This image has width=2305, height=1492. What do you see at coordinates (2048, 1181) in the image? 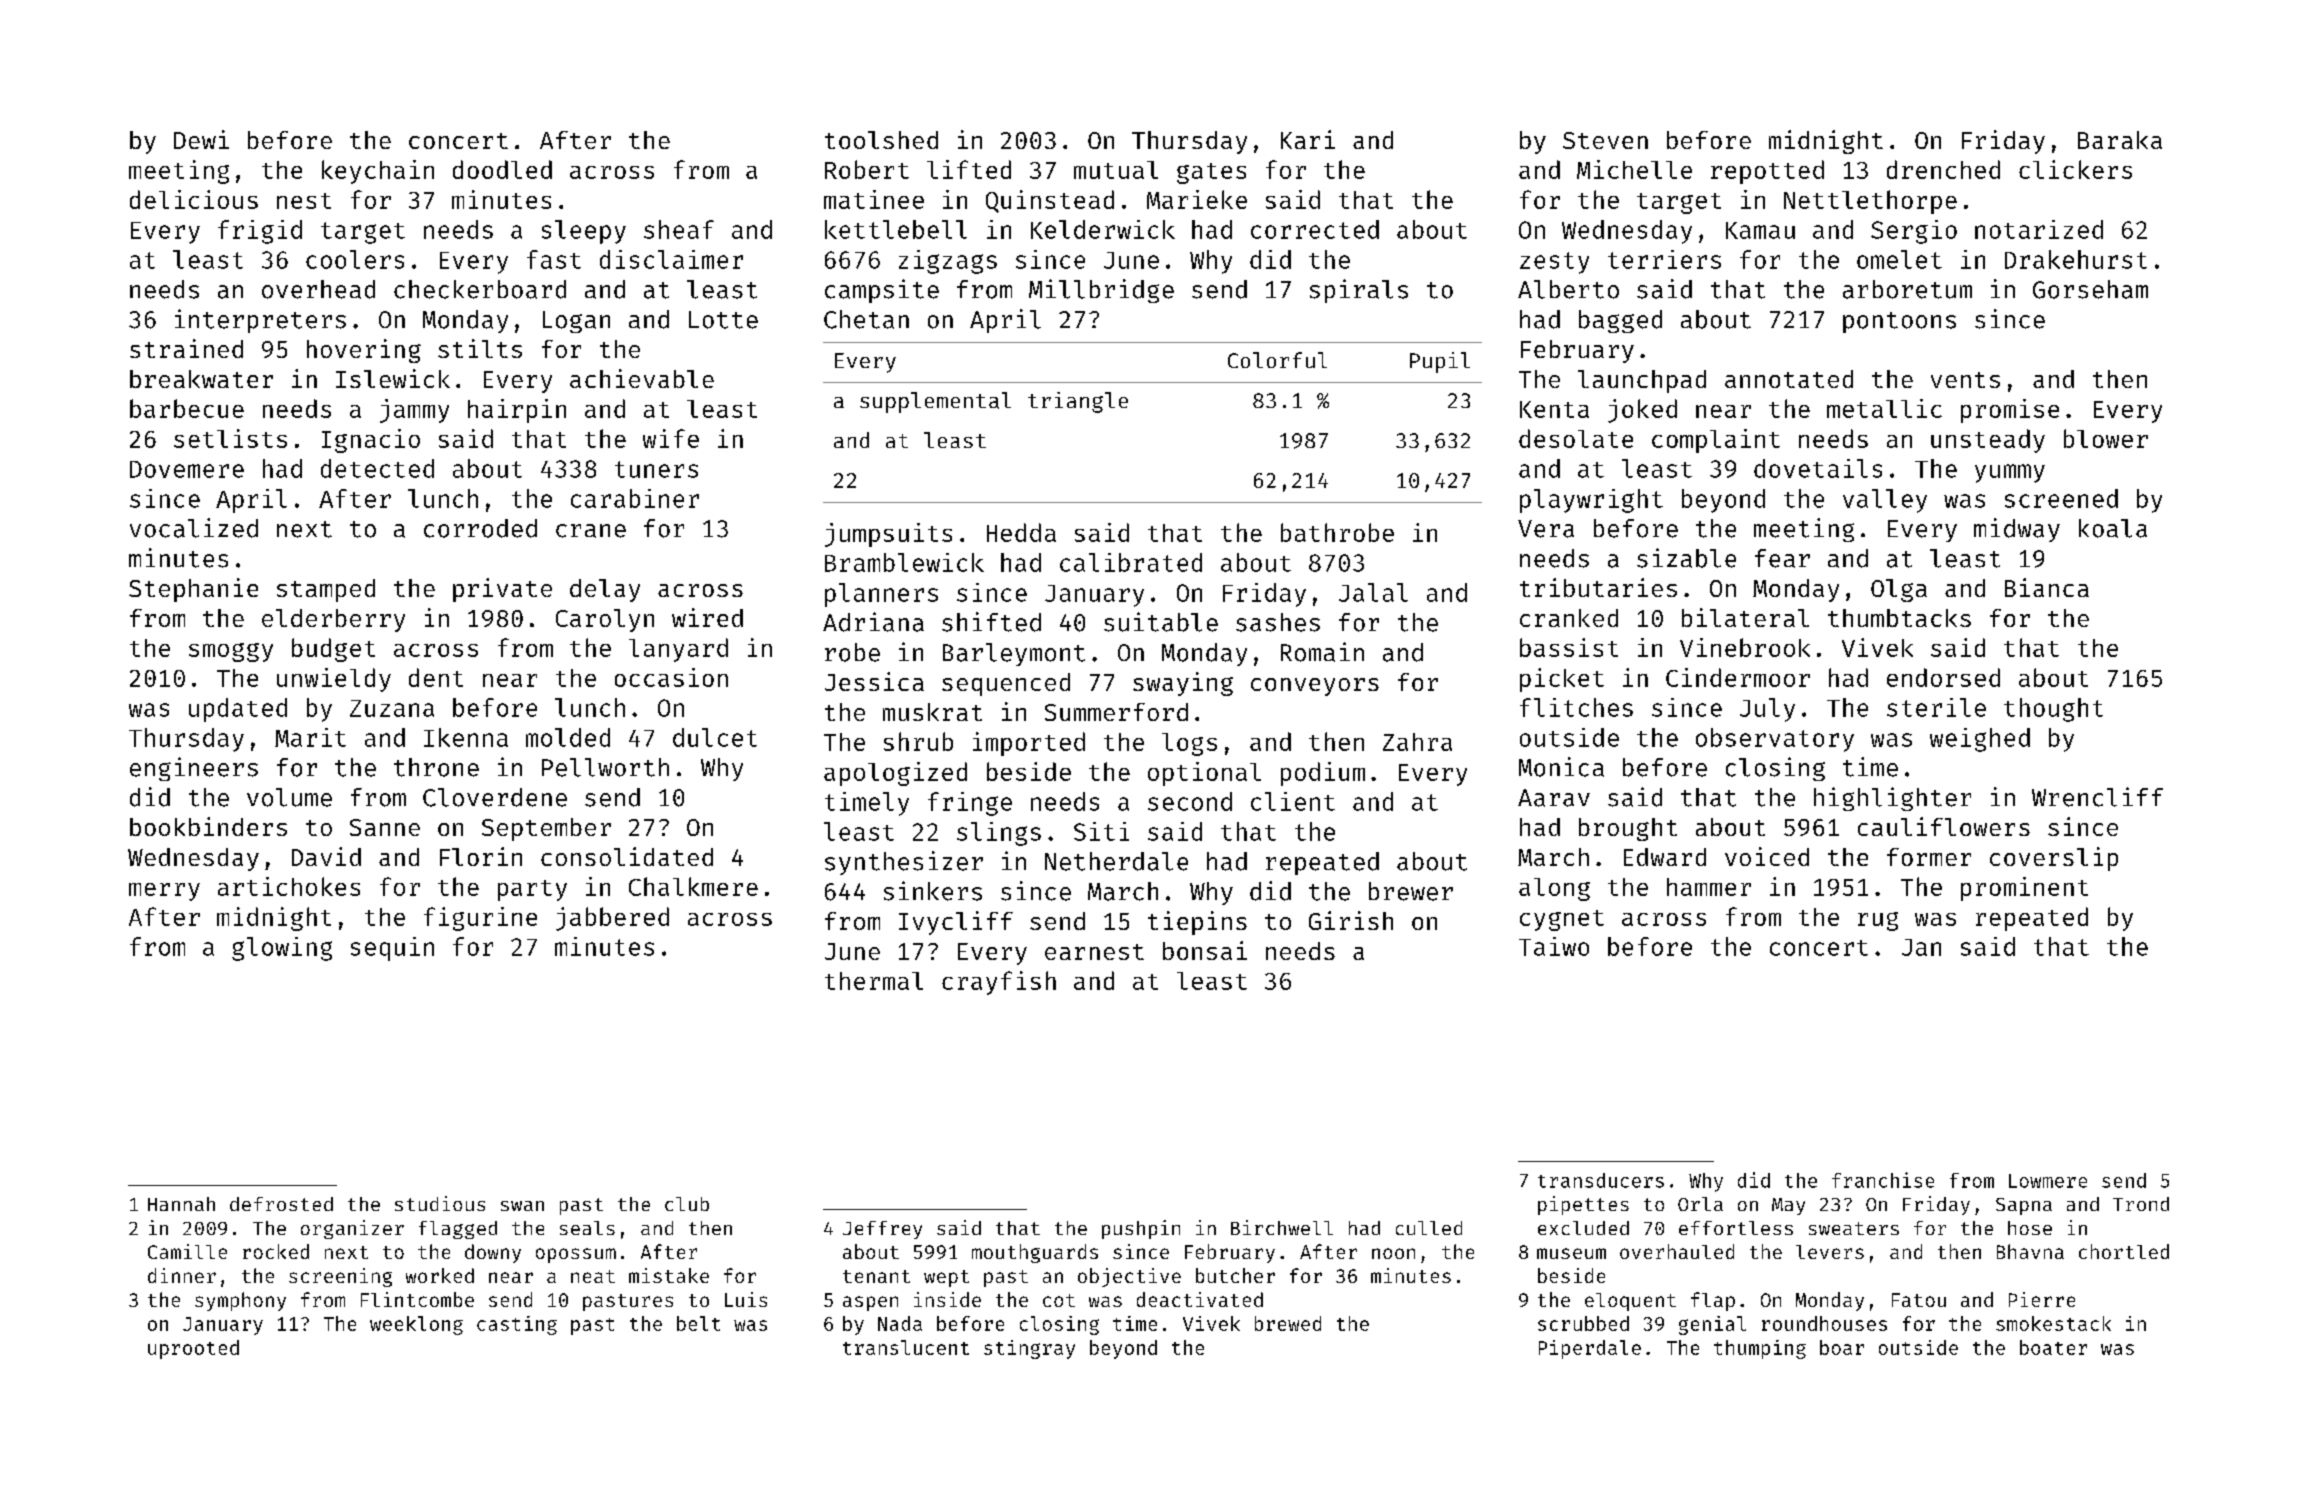
I see `Lowmere` at bounding box center [2048, 1181].
